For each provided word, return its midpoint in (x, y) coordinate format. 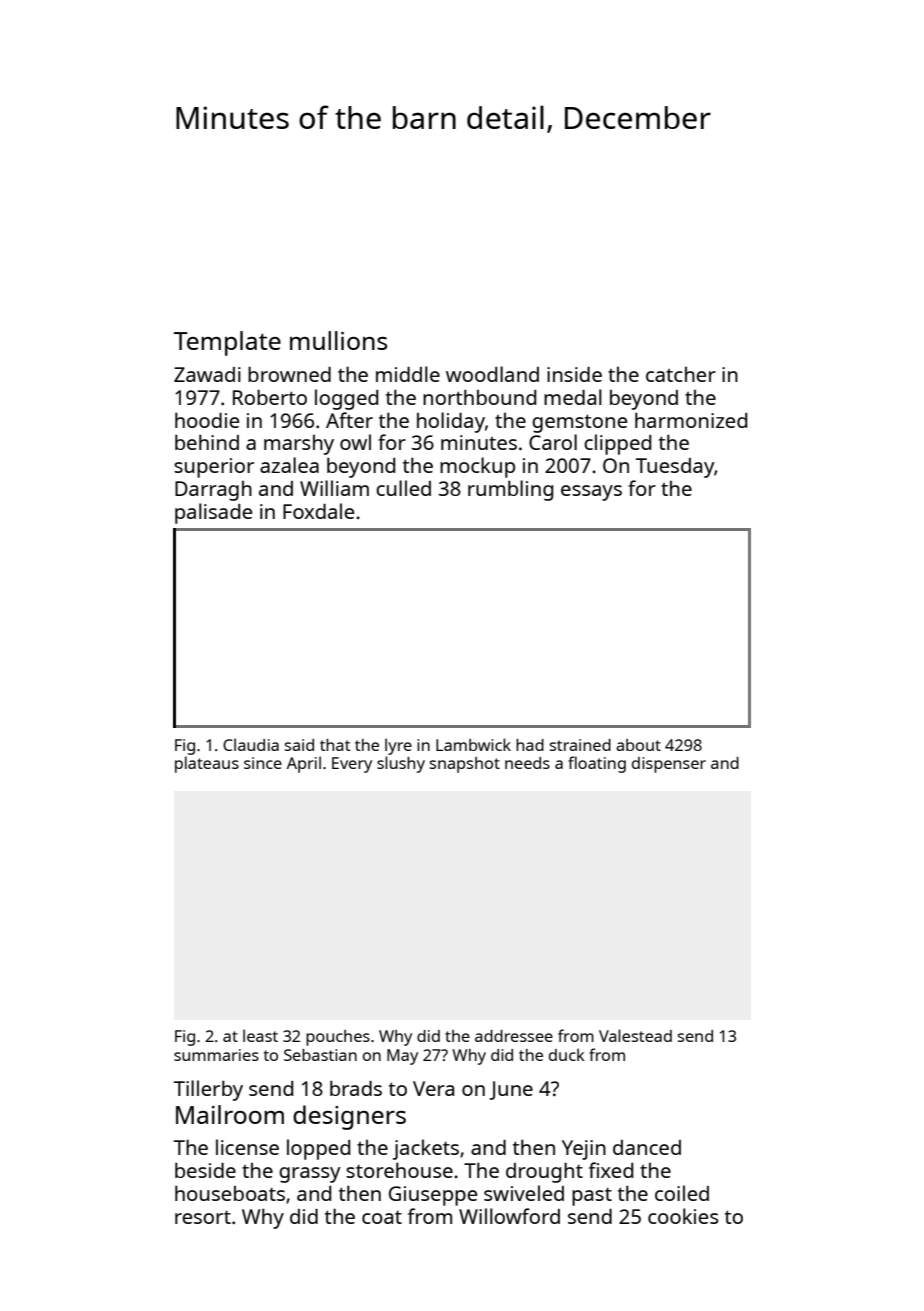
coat (382, 1217)
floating (597, 764)
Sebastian (320, 1055)
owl (355, 442)
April (304, 764)
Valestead (635, 1035)
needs (527, 763)
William (334, 488)
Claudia (251, 744)
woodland (492, 374)
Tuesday (675, 468)
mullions (338, 340)
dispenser (669, 765)
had (530, 745)
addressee (514, 1036)
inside (574, 374)
